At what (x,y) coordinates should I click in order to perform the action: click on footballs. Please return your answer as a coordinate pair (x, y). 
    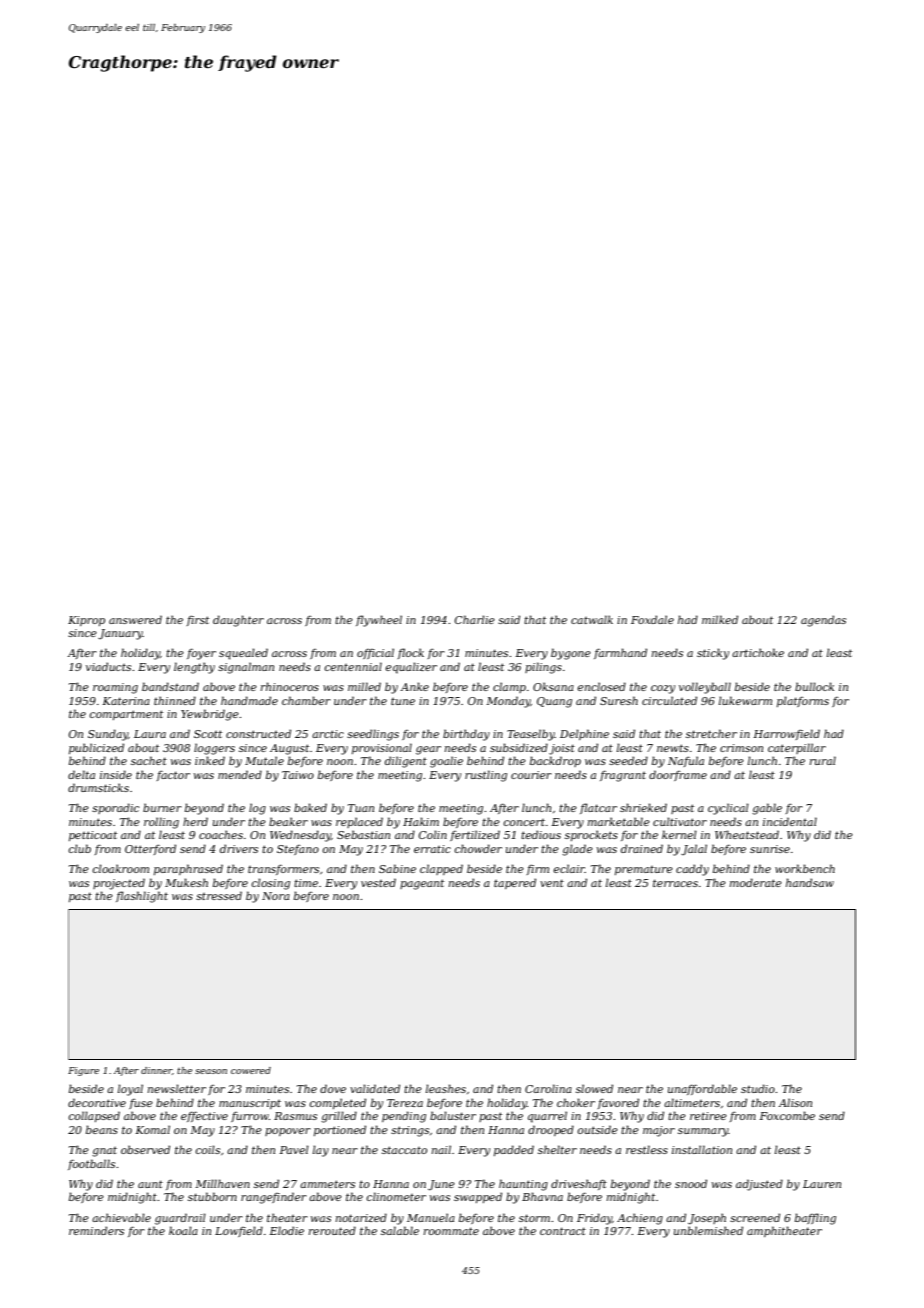
    Looking at the image, I should click on (91, 1164).
